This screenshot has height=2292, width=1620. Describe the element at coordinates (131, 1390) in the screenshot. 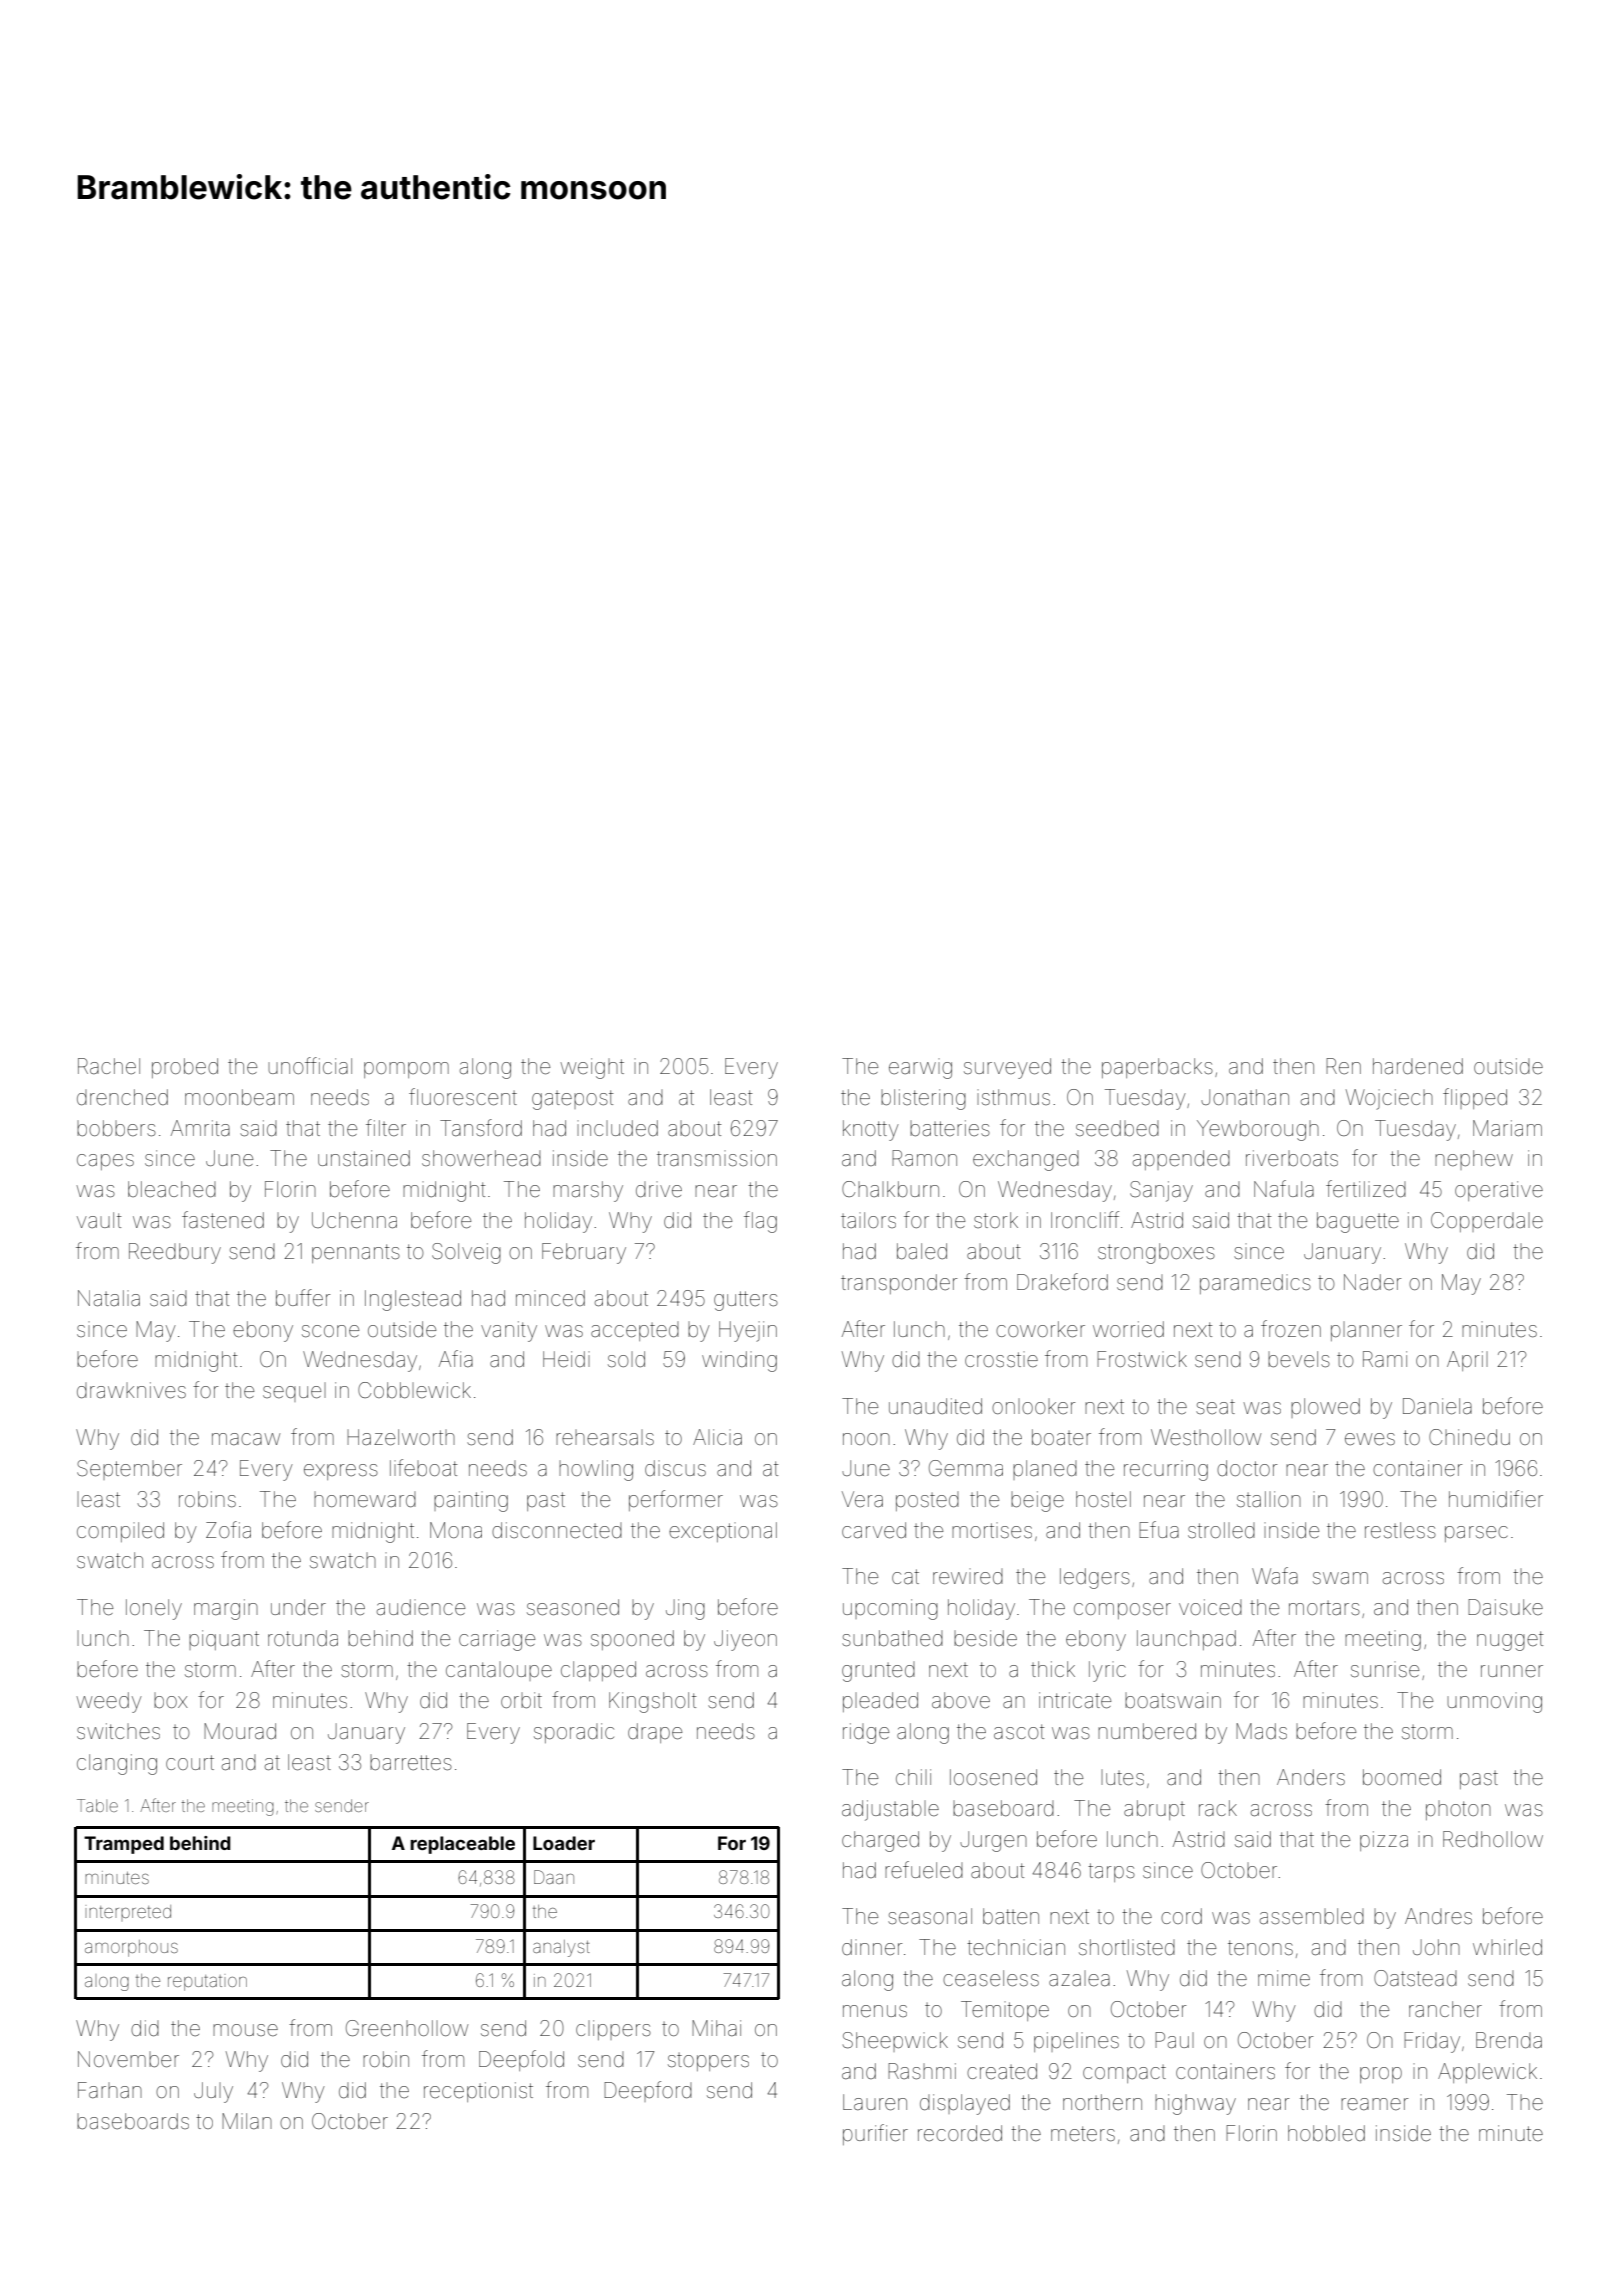

I see `drawknives` at that location.
